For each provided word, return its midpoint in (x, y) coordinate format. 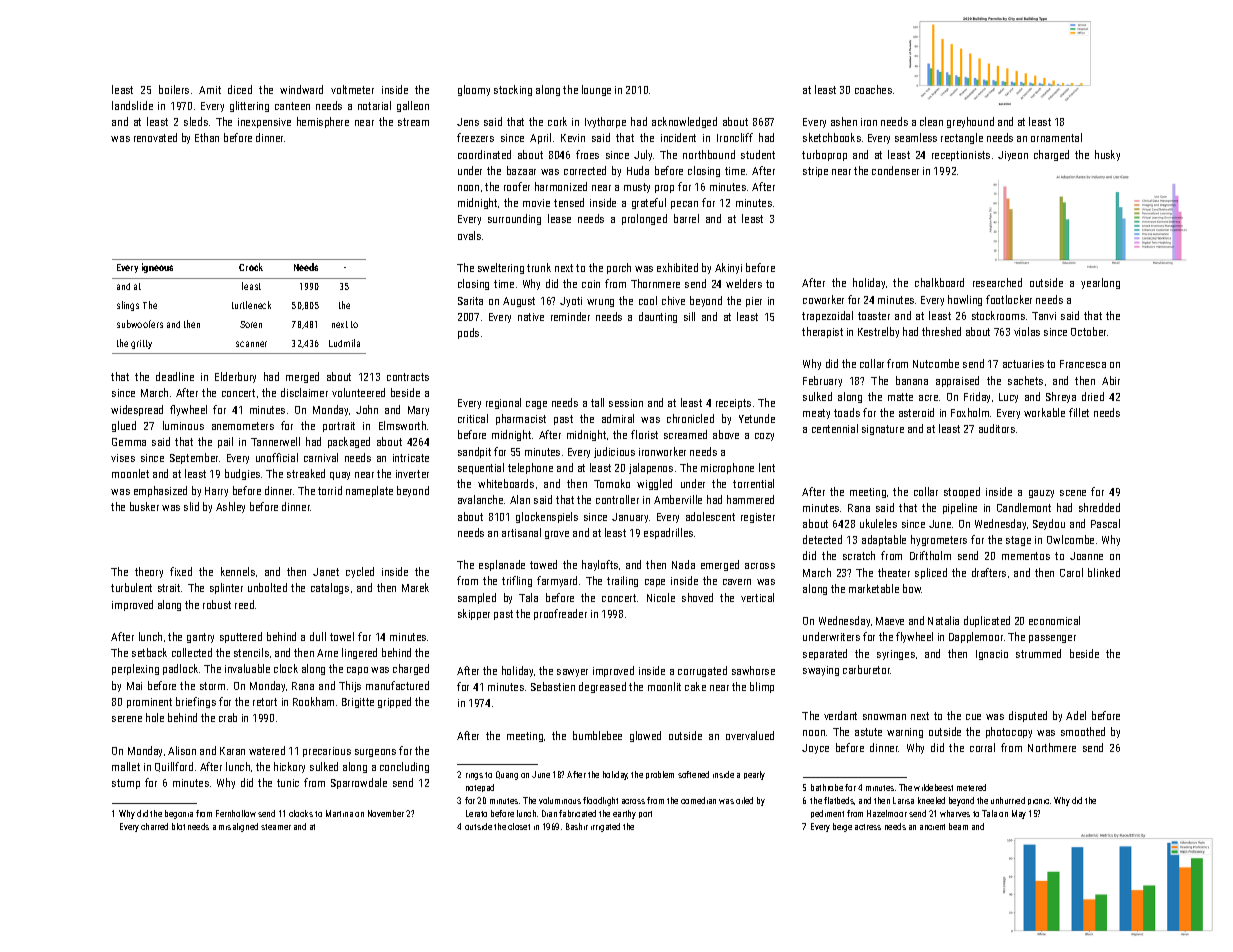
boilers (174, 89)
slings (128, 306)
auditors (997, 428)
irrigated (605, 827)
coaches (873, 89)
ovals (469, 235)
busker (144, 506)
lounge (596, 90)
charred (154, 826)
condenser (895, 170)
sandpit (474, 452)
